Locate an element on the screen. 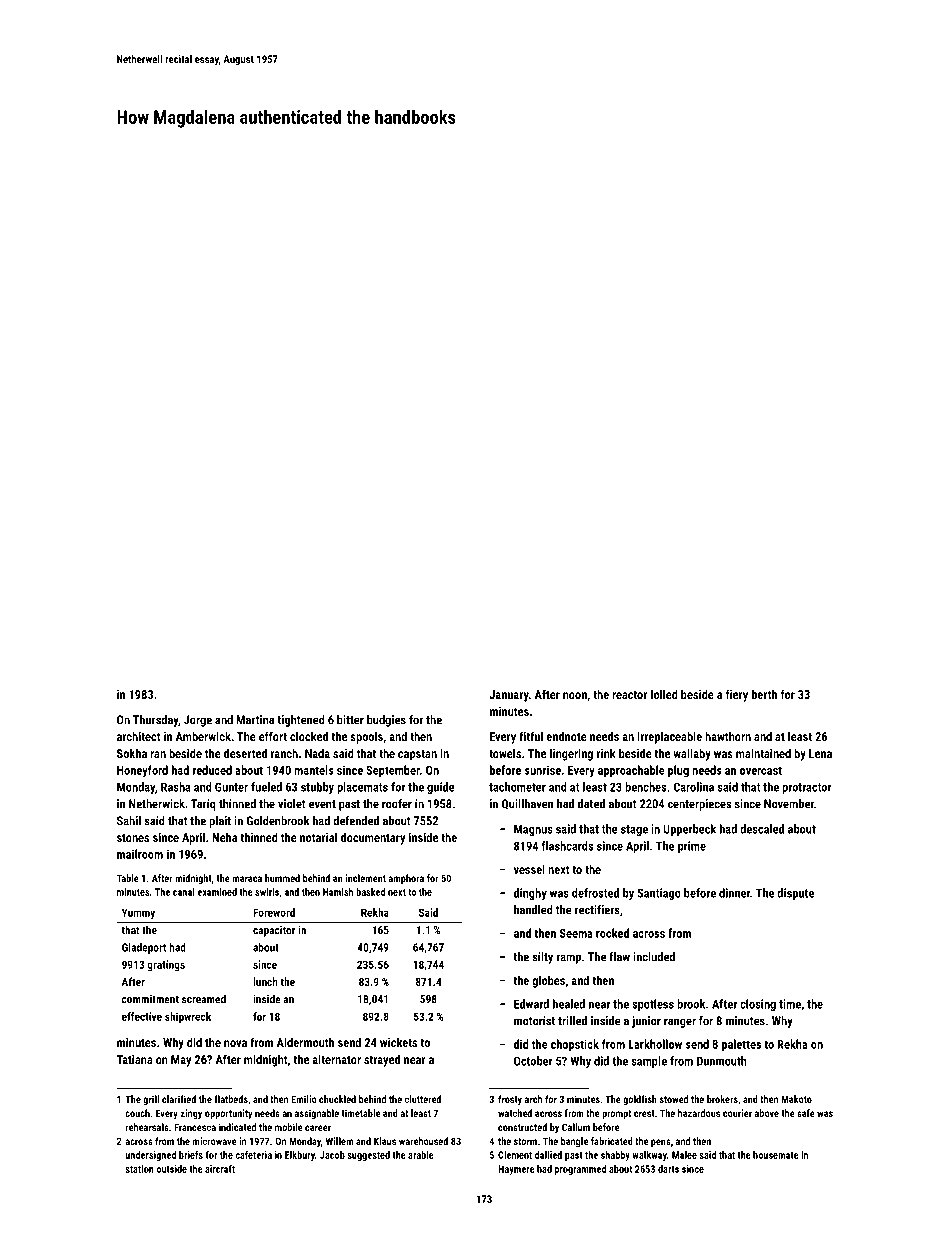  capstan is located at coordinates (417, 755).
